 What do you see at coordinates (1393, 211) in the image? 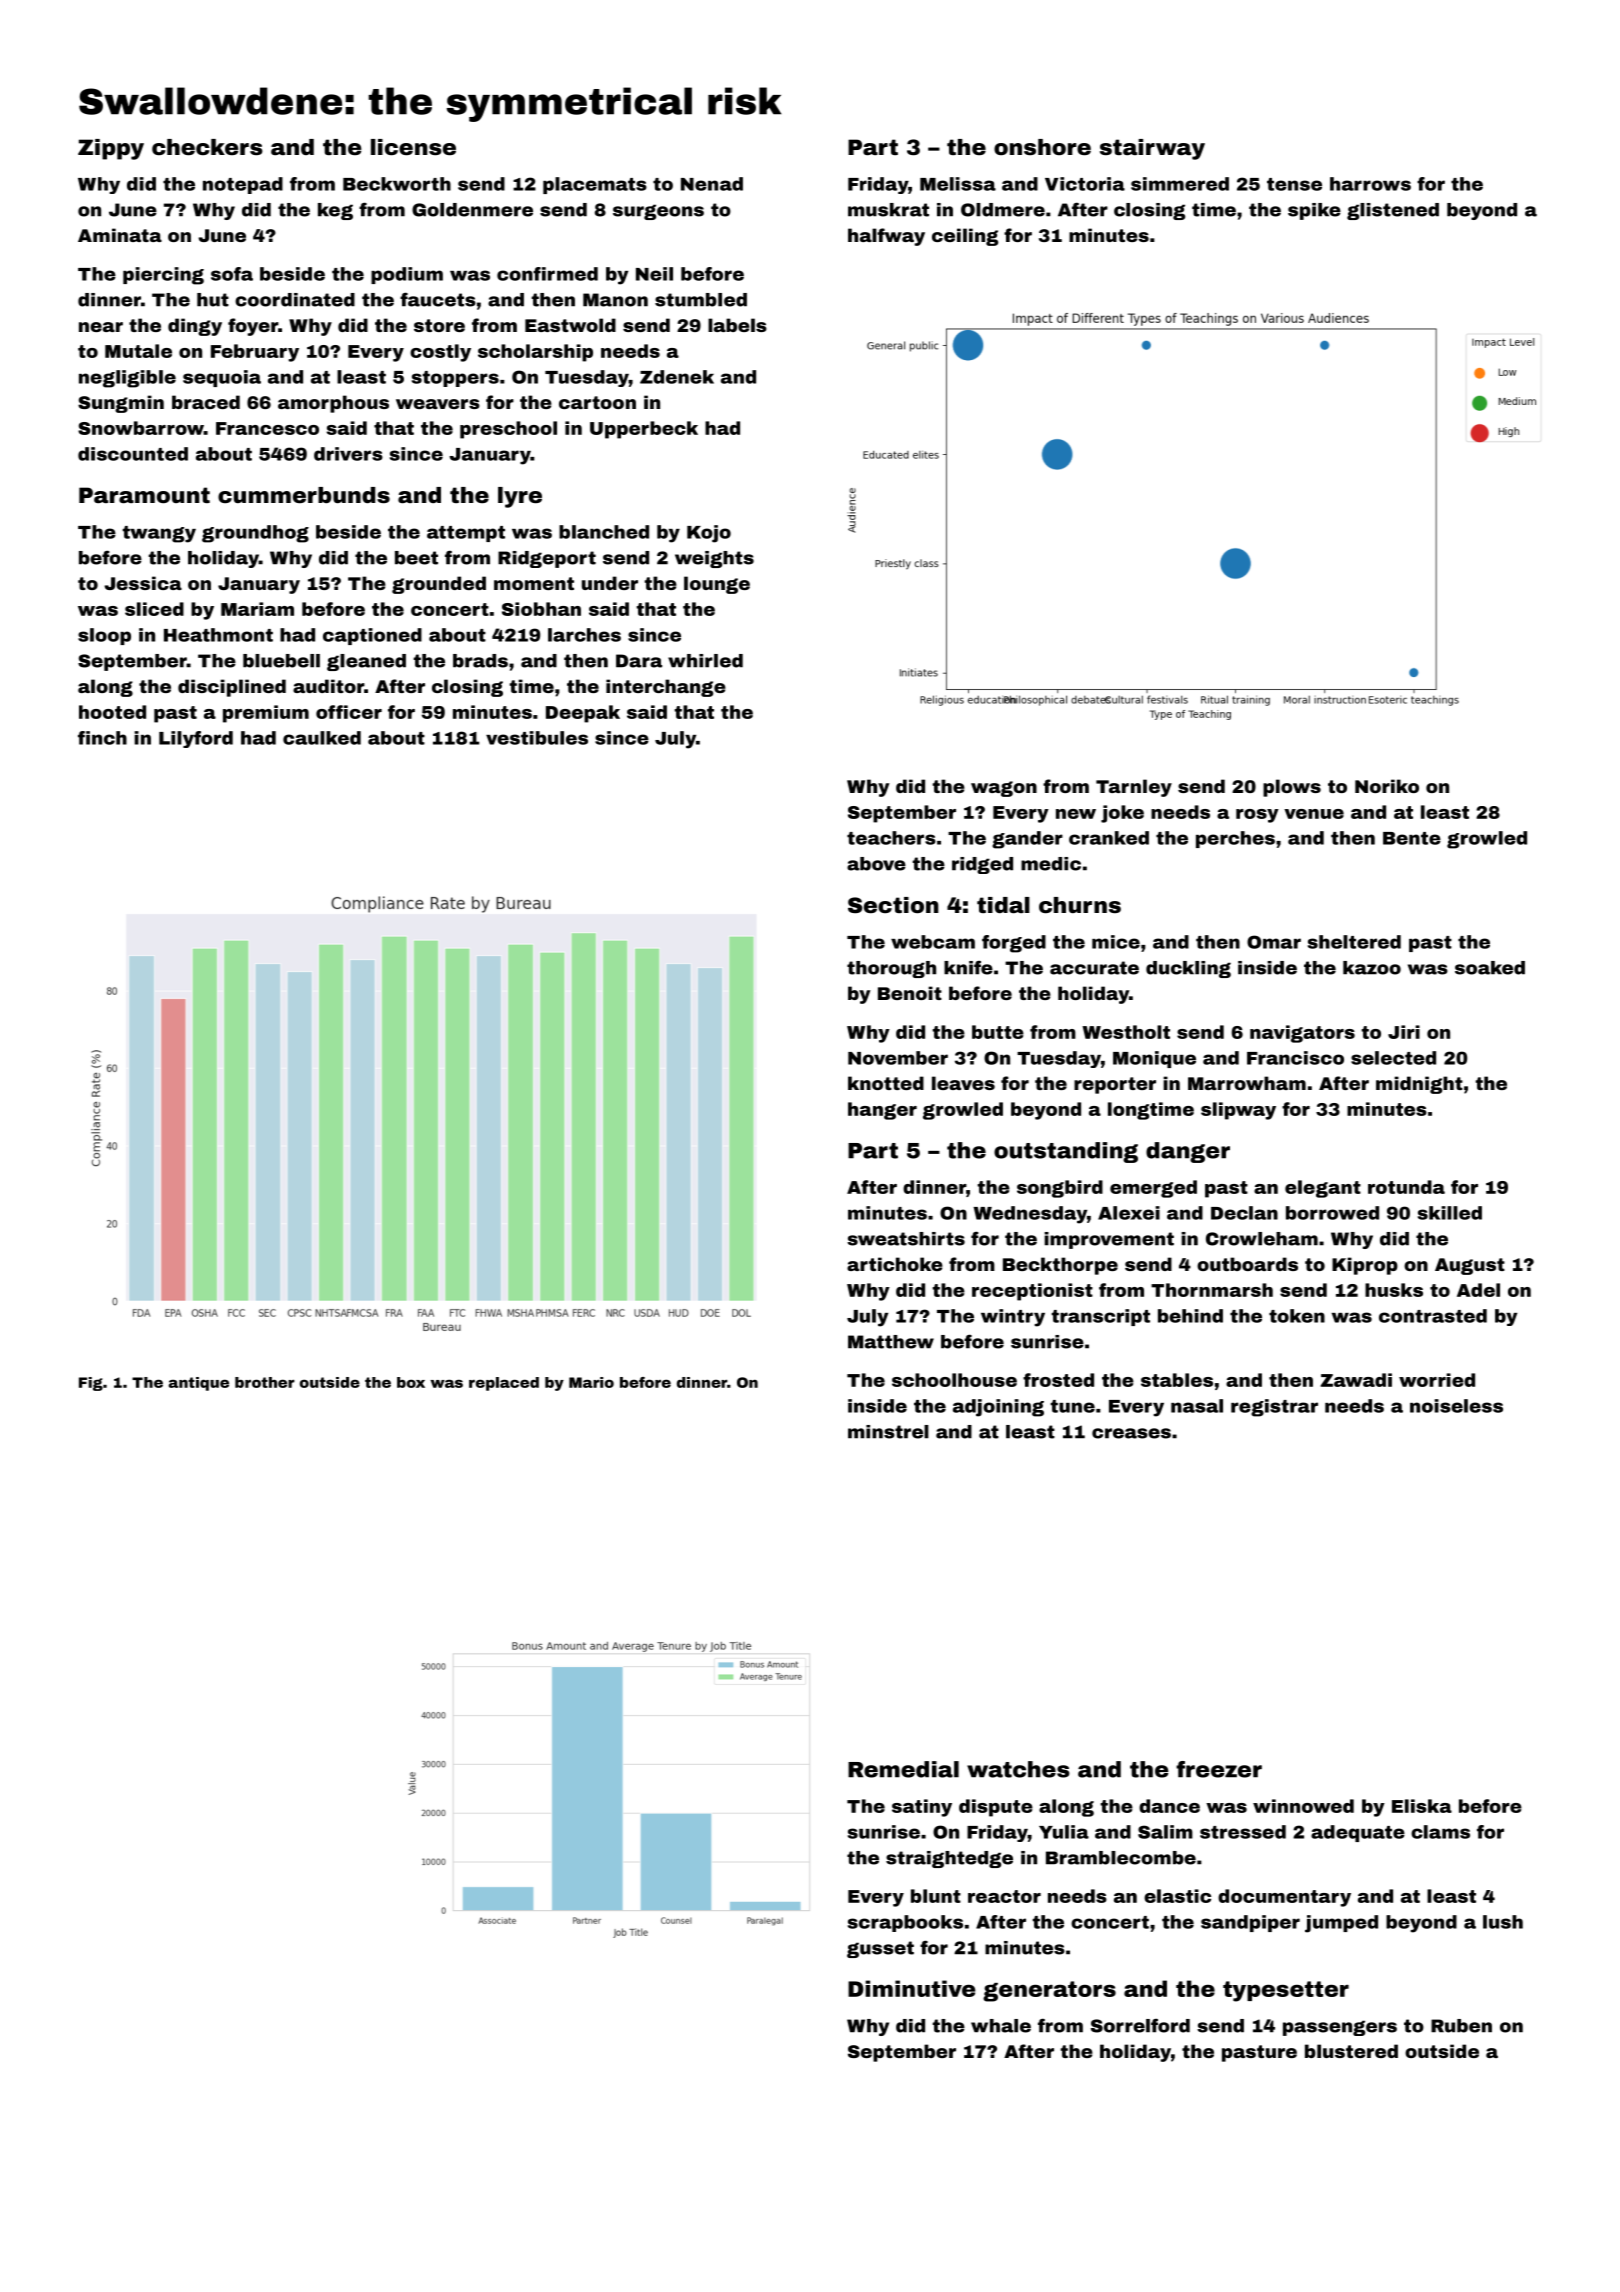
I see `glistened` at bounding box center [1393, 211].
